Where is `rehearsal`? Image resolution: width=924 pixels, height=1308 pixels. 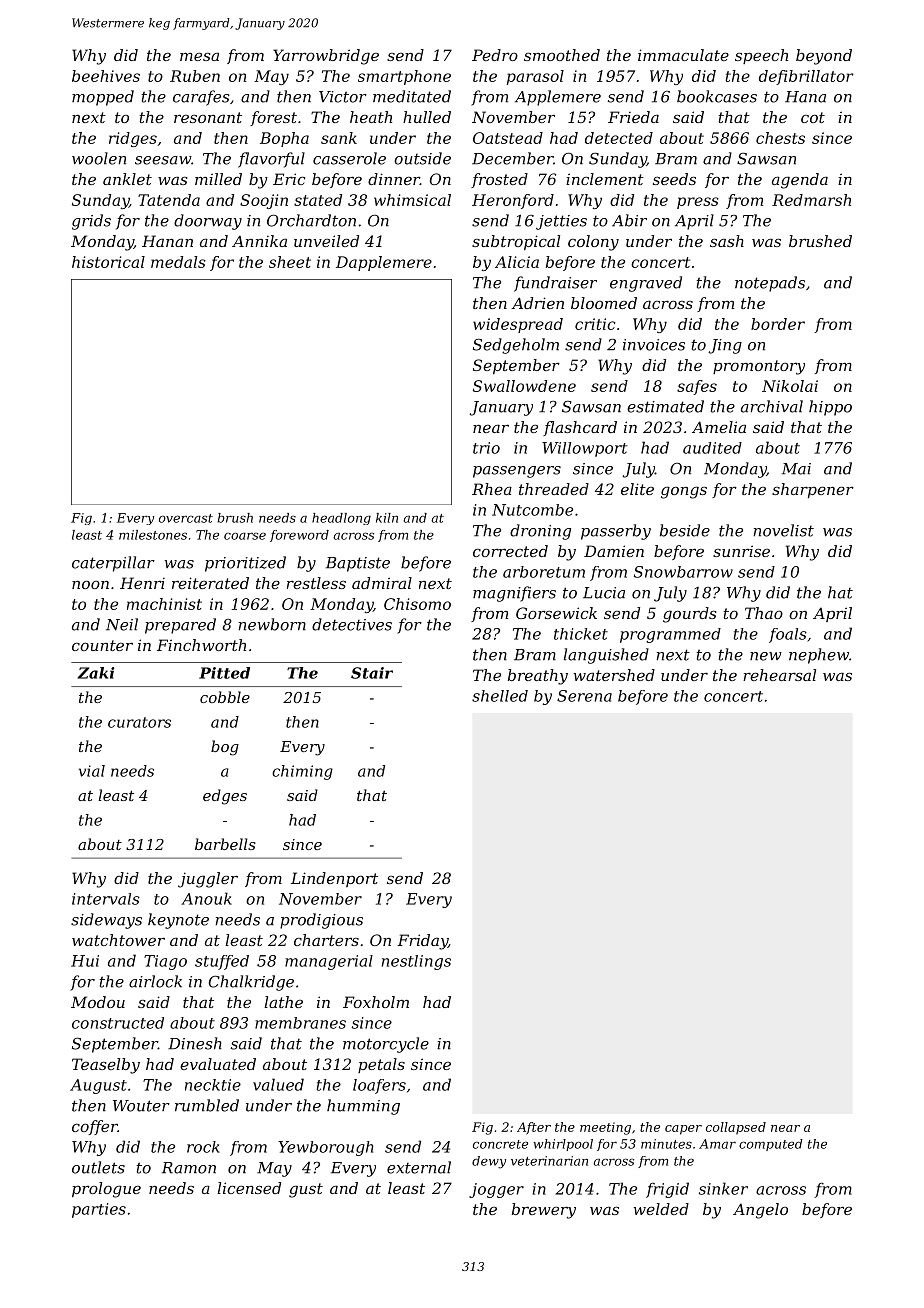 rehearsal is located at coordinates (779, 675).
